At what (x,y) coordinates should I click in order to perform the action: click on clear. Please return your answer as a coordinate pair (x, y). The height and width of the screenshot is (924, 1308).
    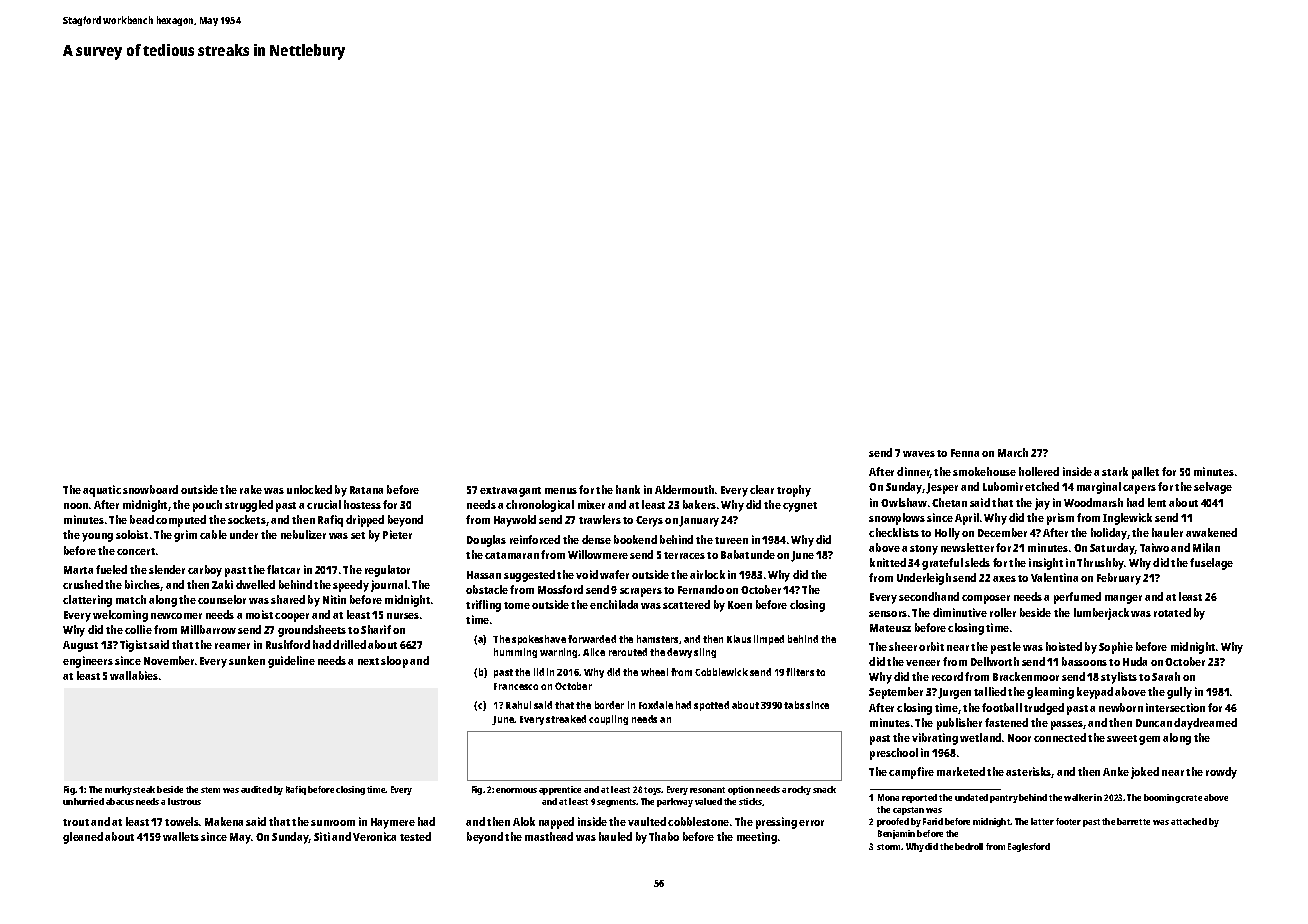
    Looking at the image, I should click on (762, 489).
